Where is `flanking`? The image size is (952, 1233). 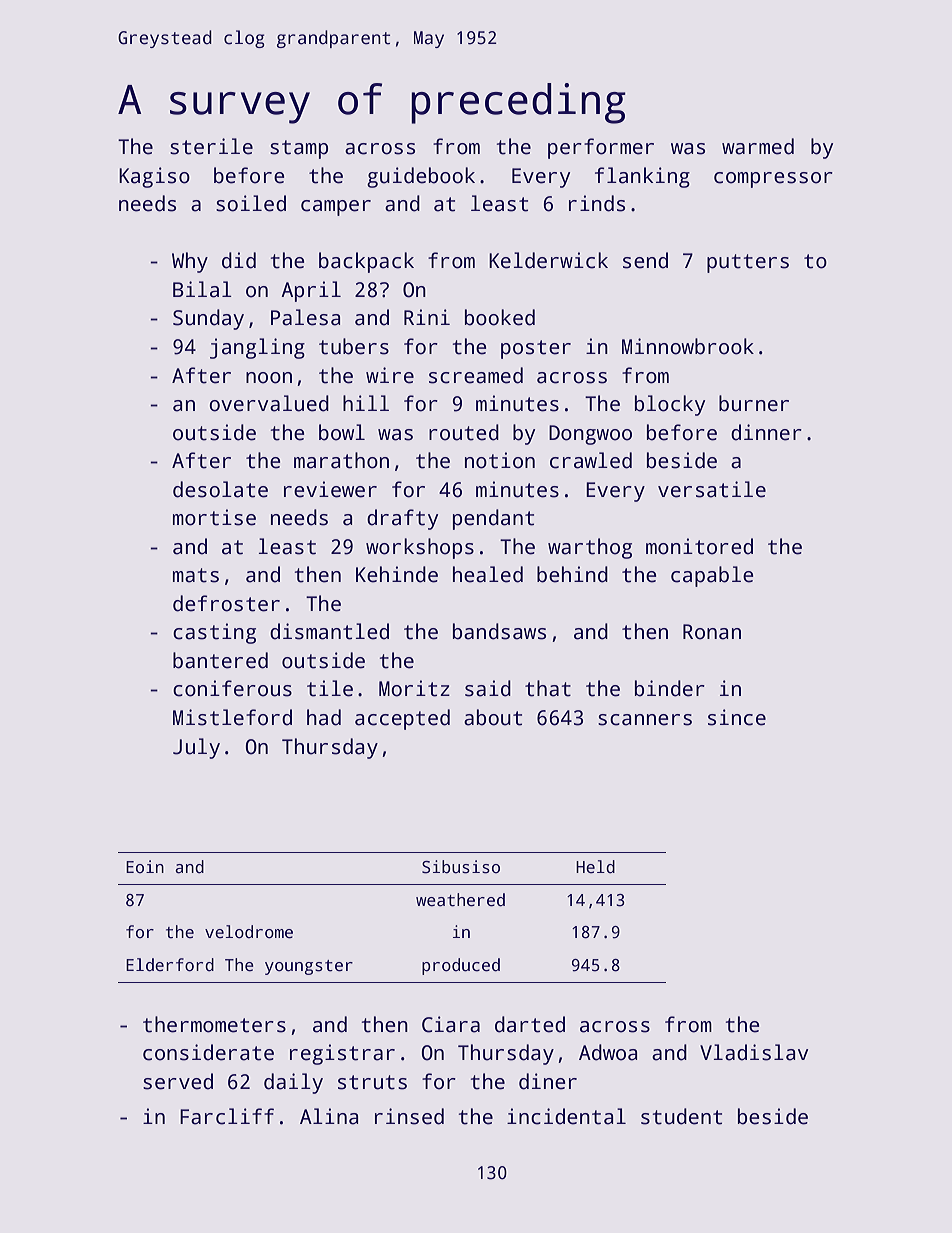 flanking is located at coordinates (642, 177).
